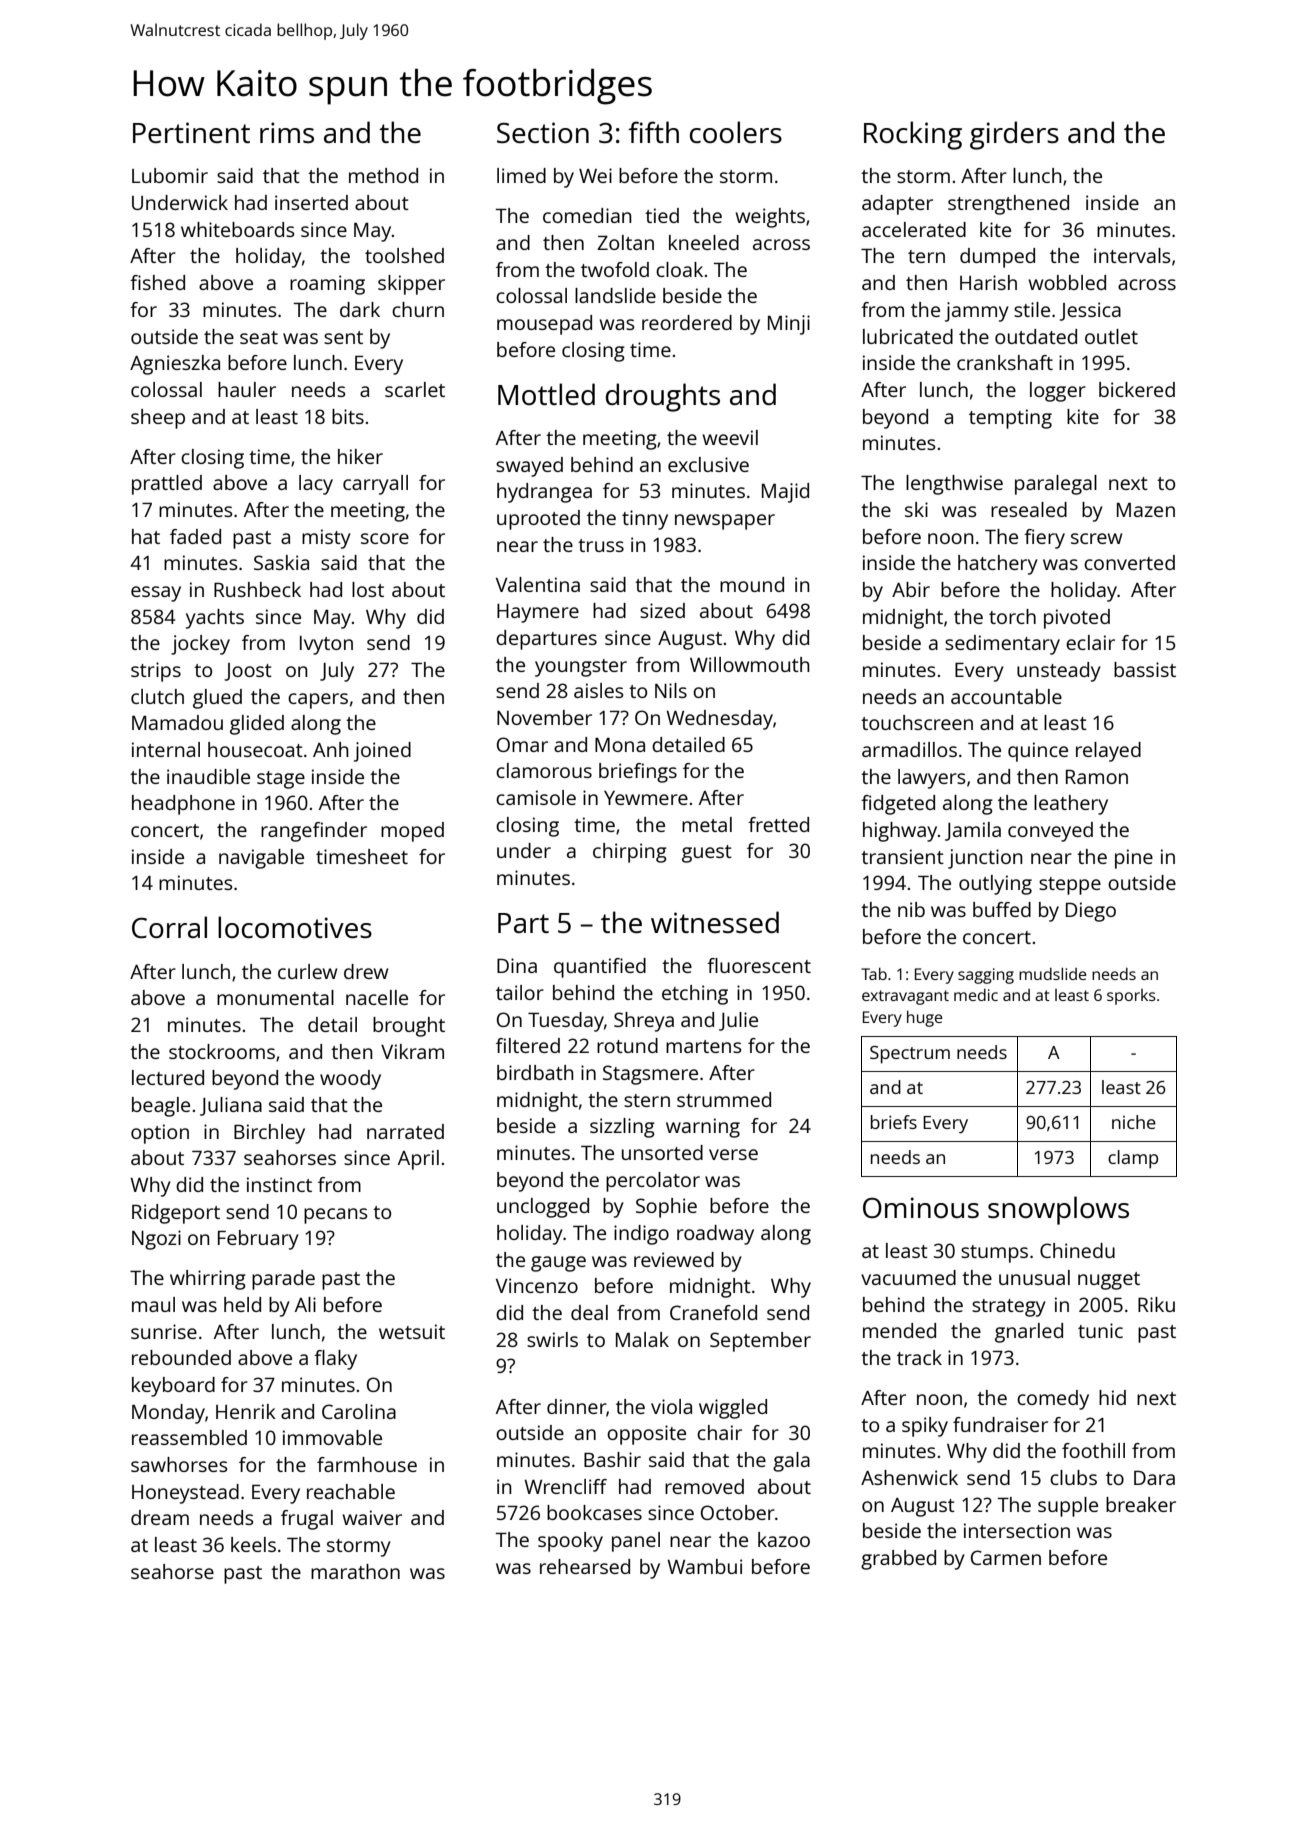  Describe the element at coordinates (177, 722) in the screenshot. I see `Mamadou` at that location.
